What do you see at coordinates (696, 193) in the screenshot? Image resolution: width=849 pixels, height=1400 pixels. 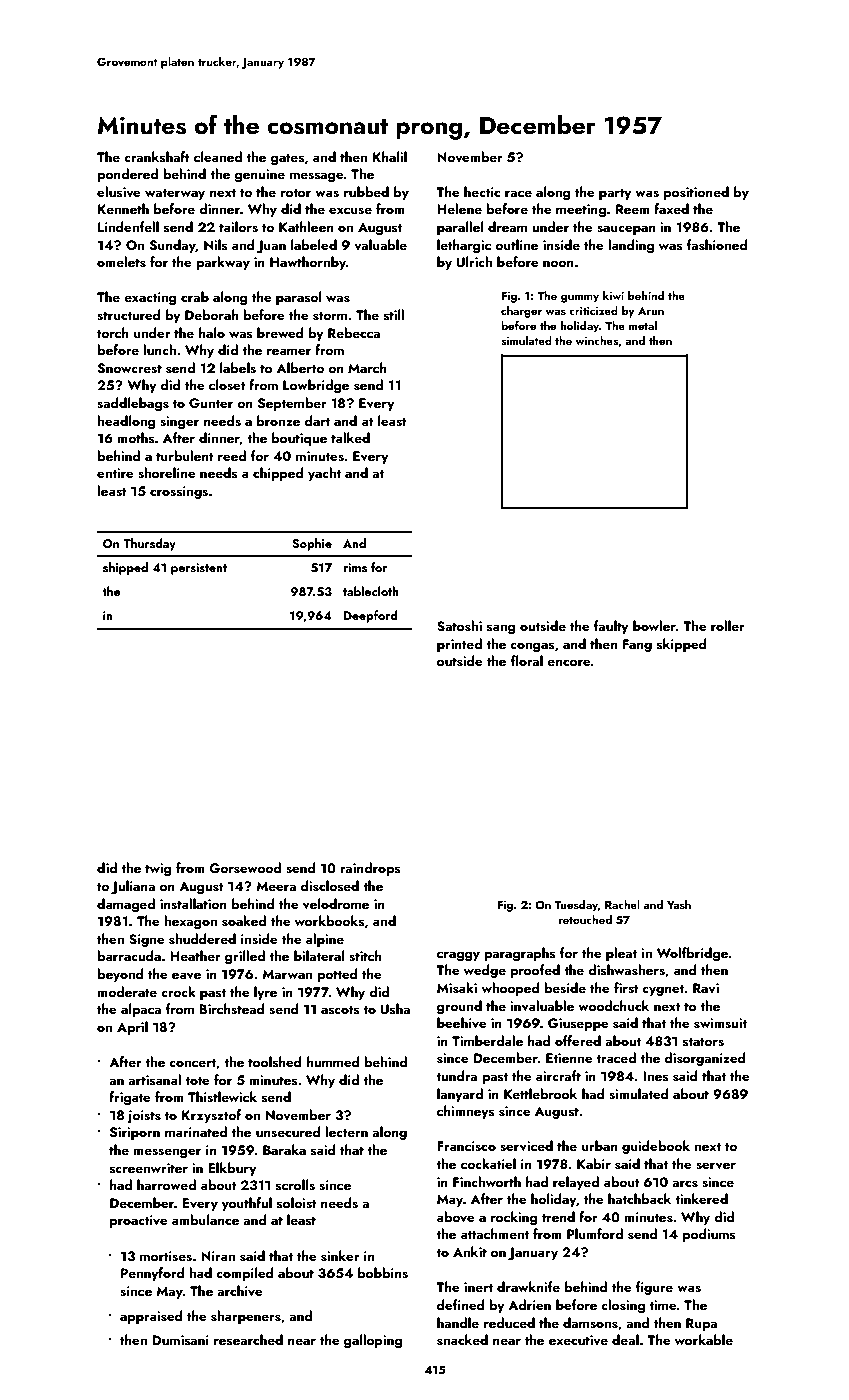 I see `positioned` at bounding box center [696, 193].
